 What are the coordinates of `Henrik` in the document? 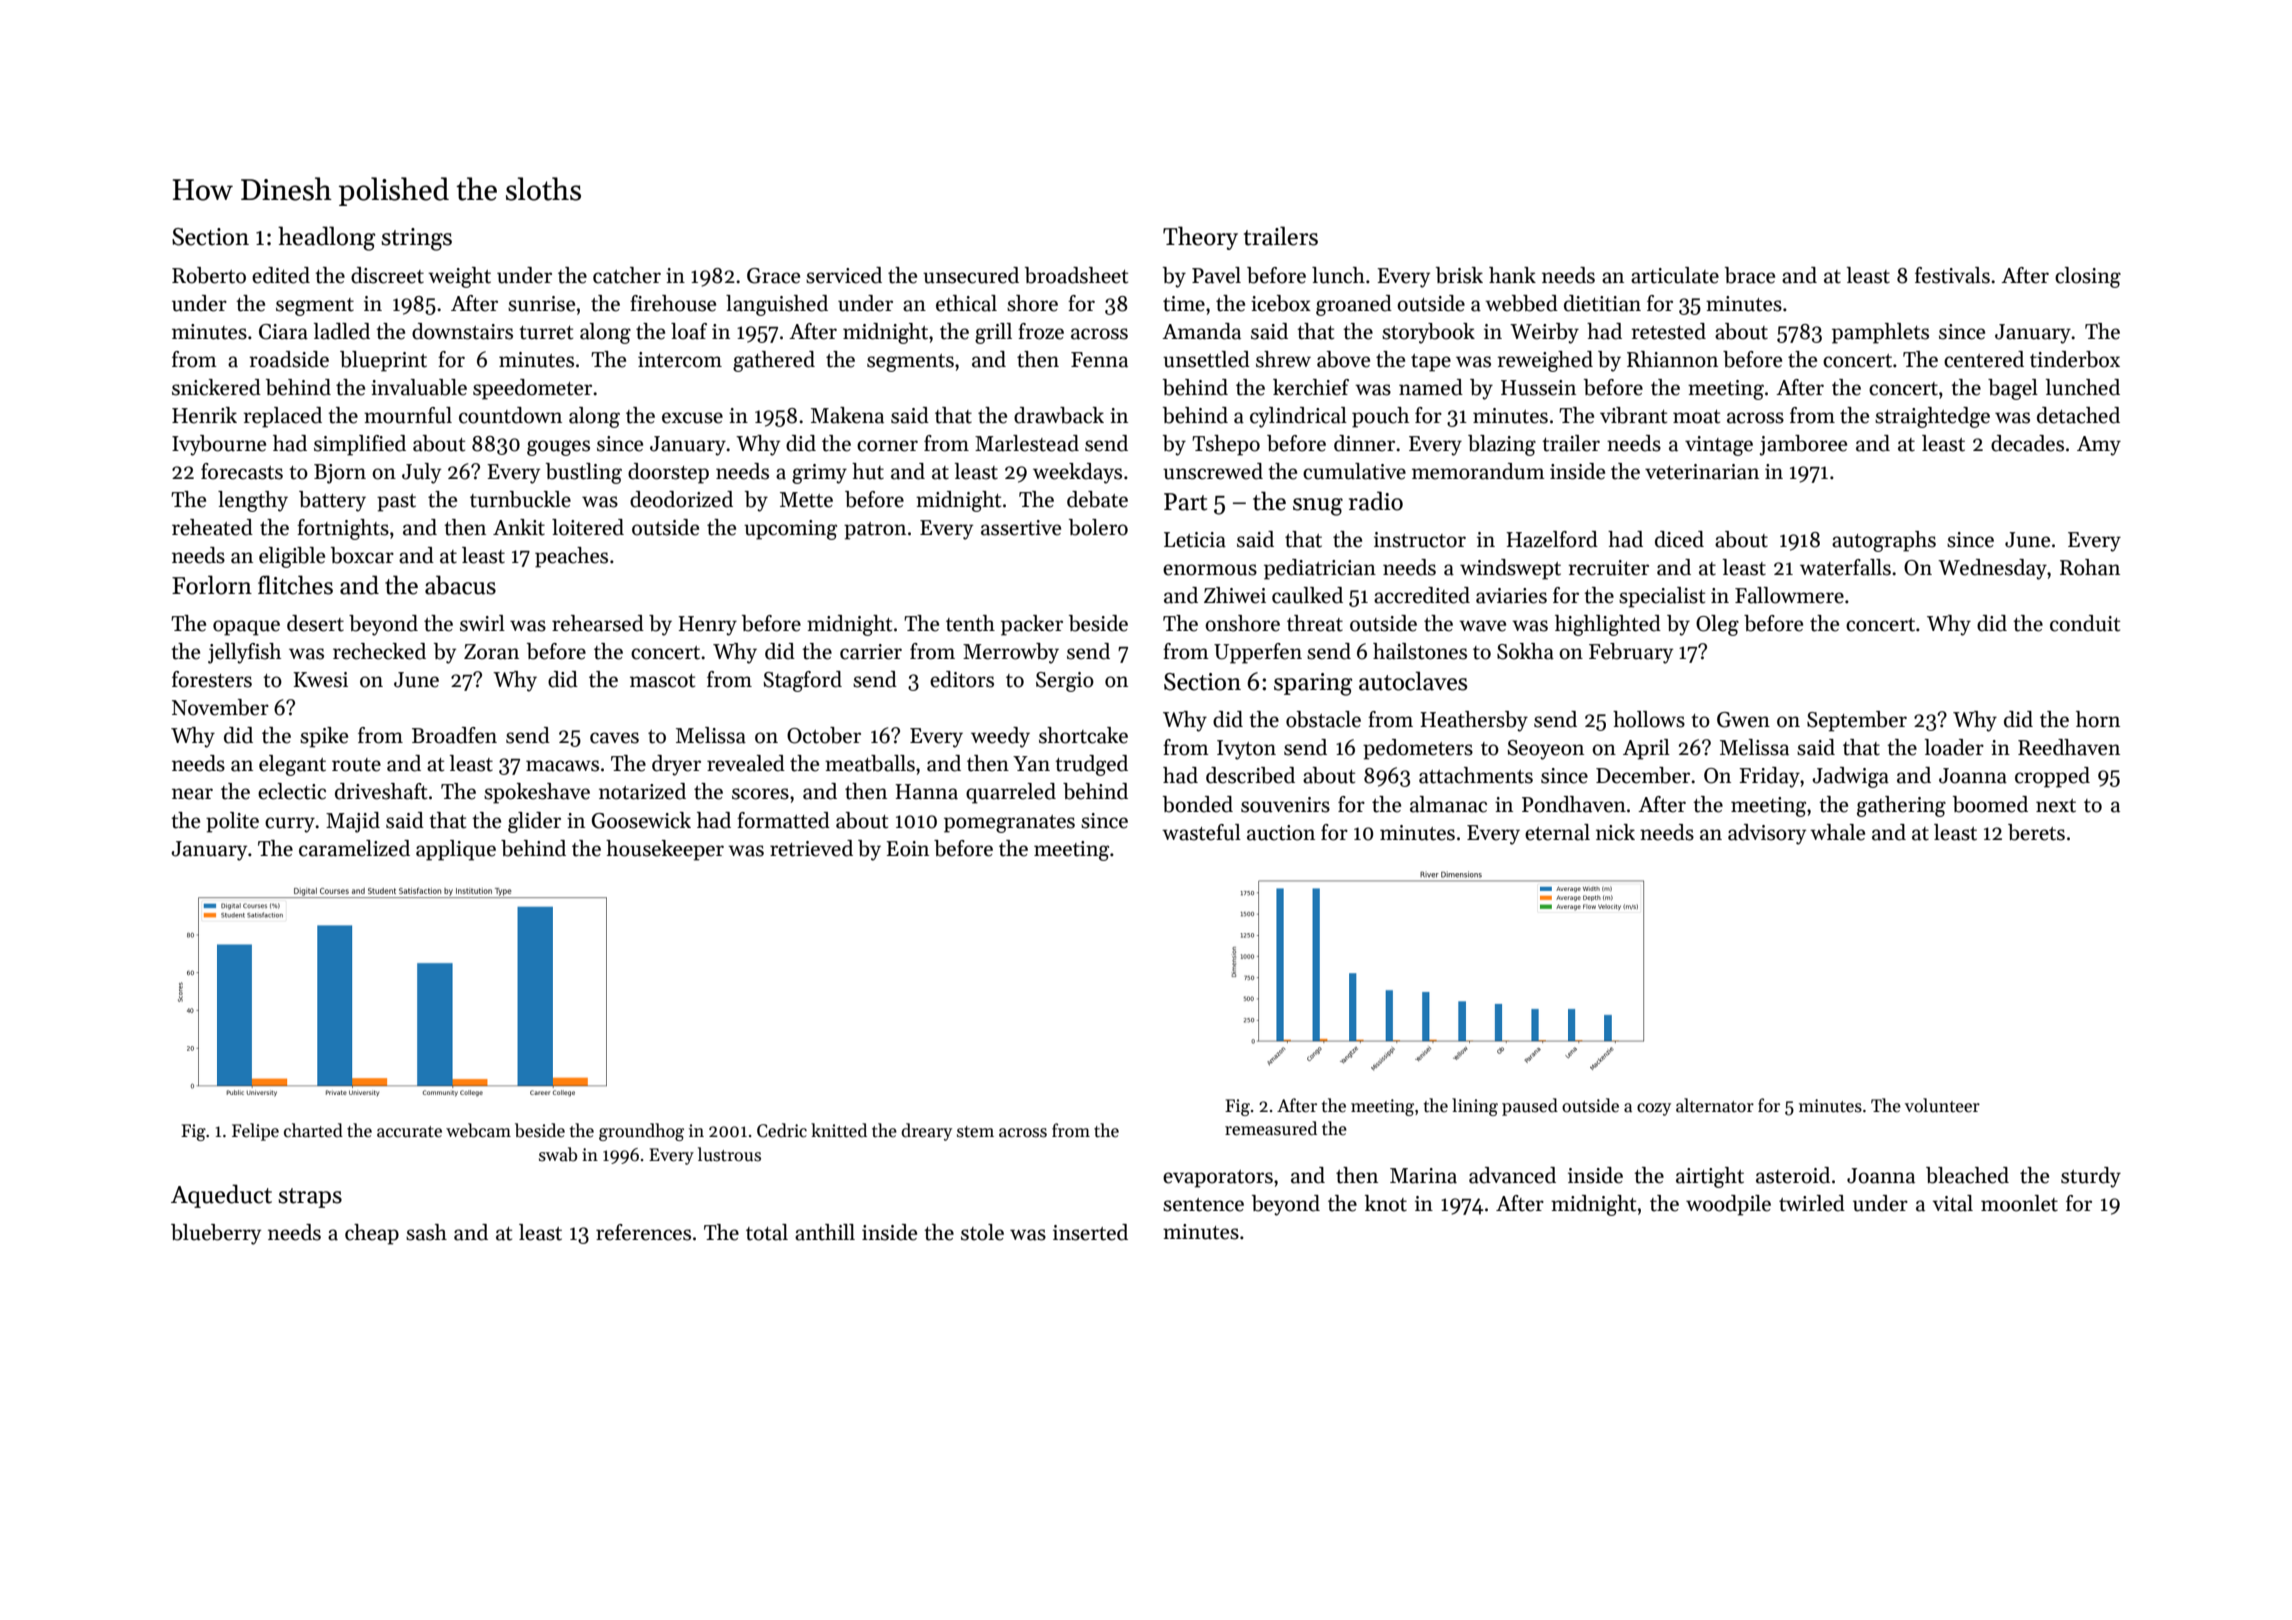 It's located at (204, 415).
